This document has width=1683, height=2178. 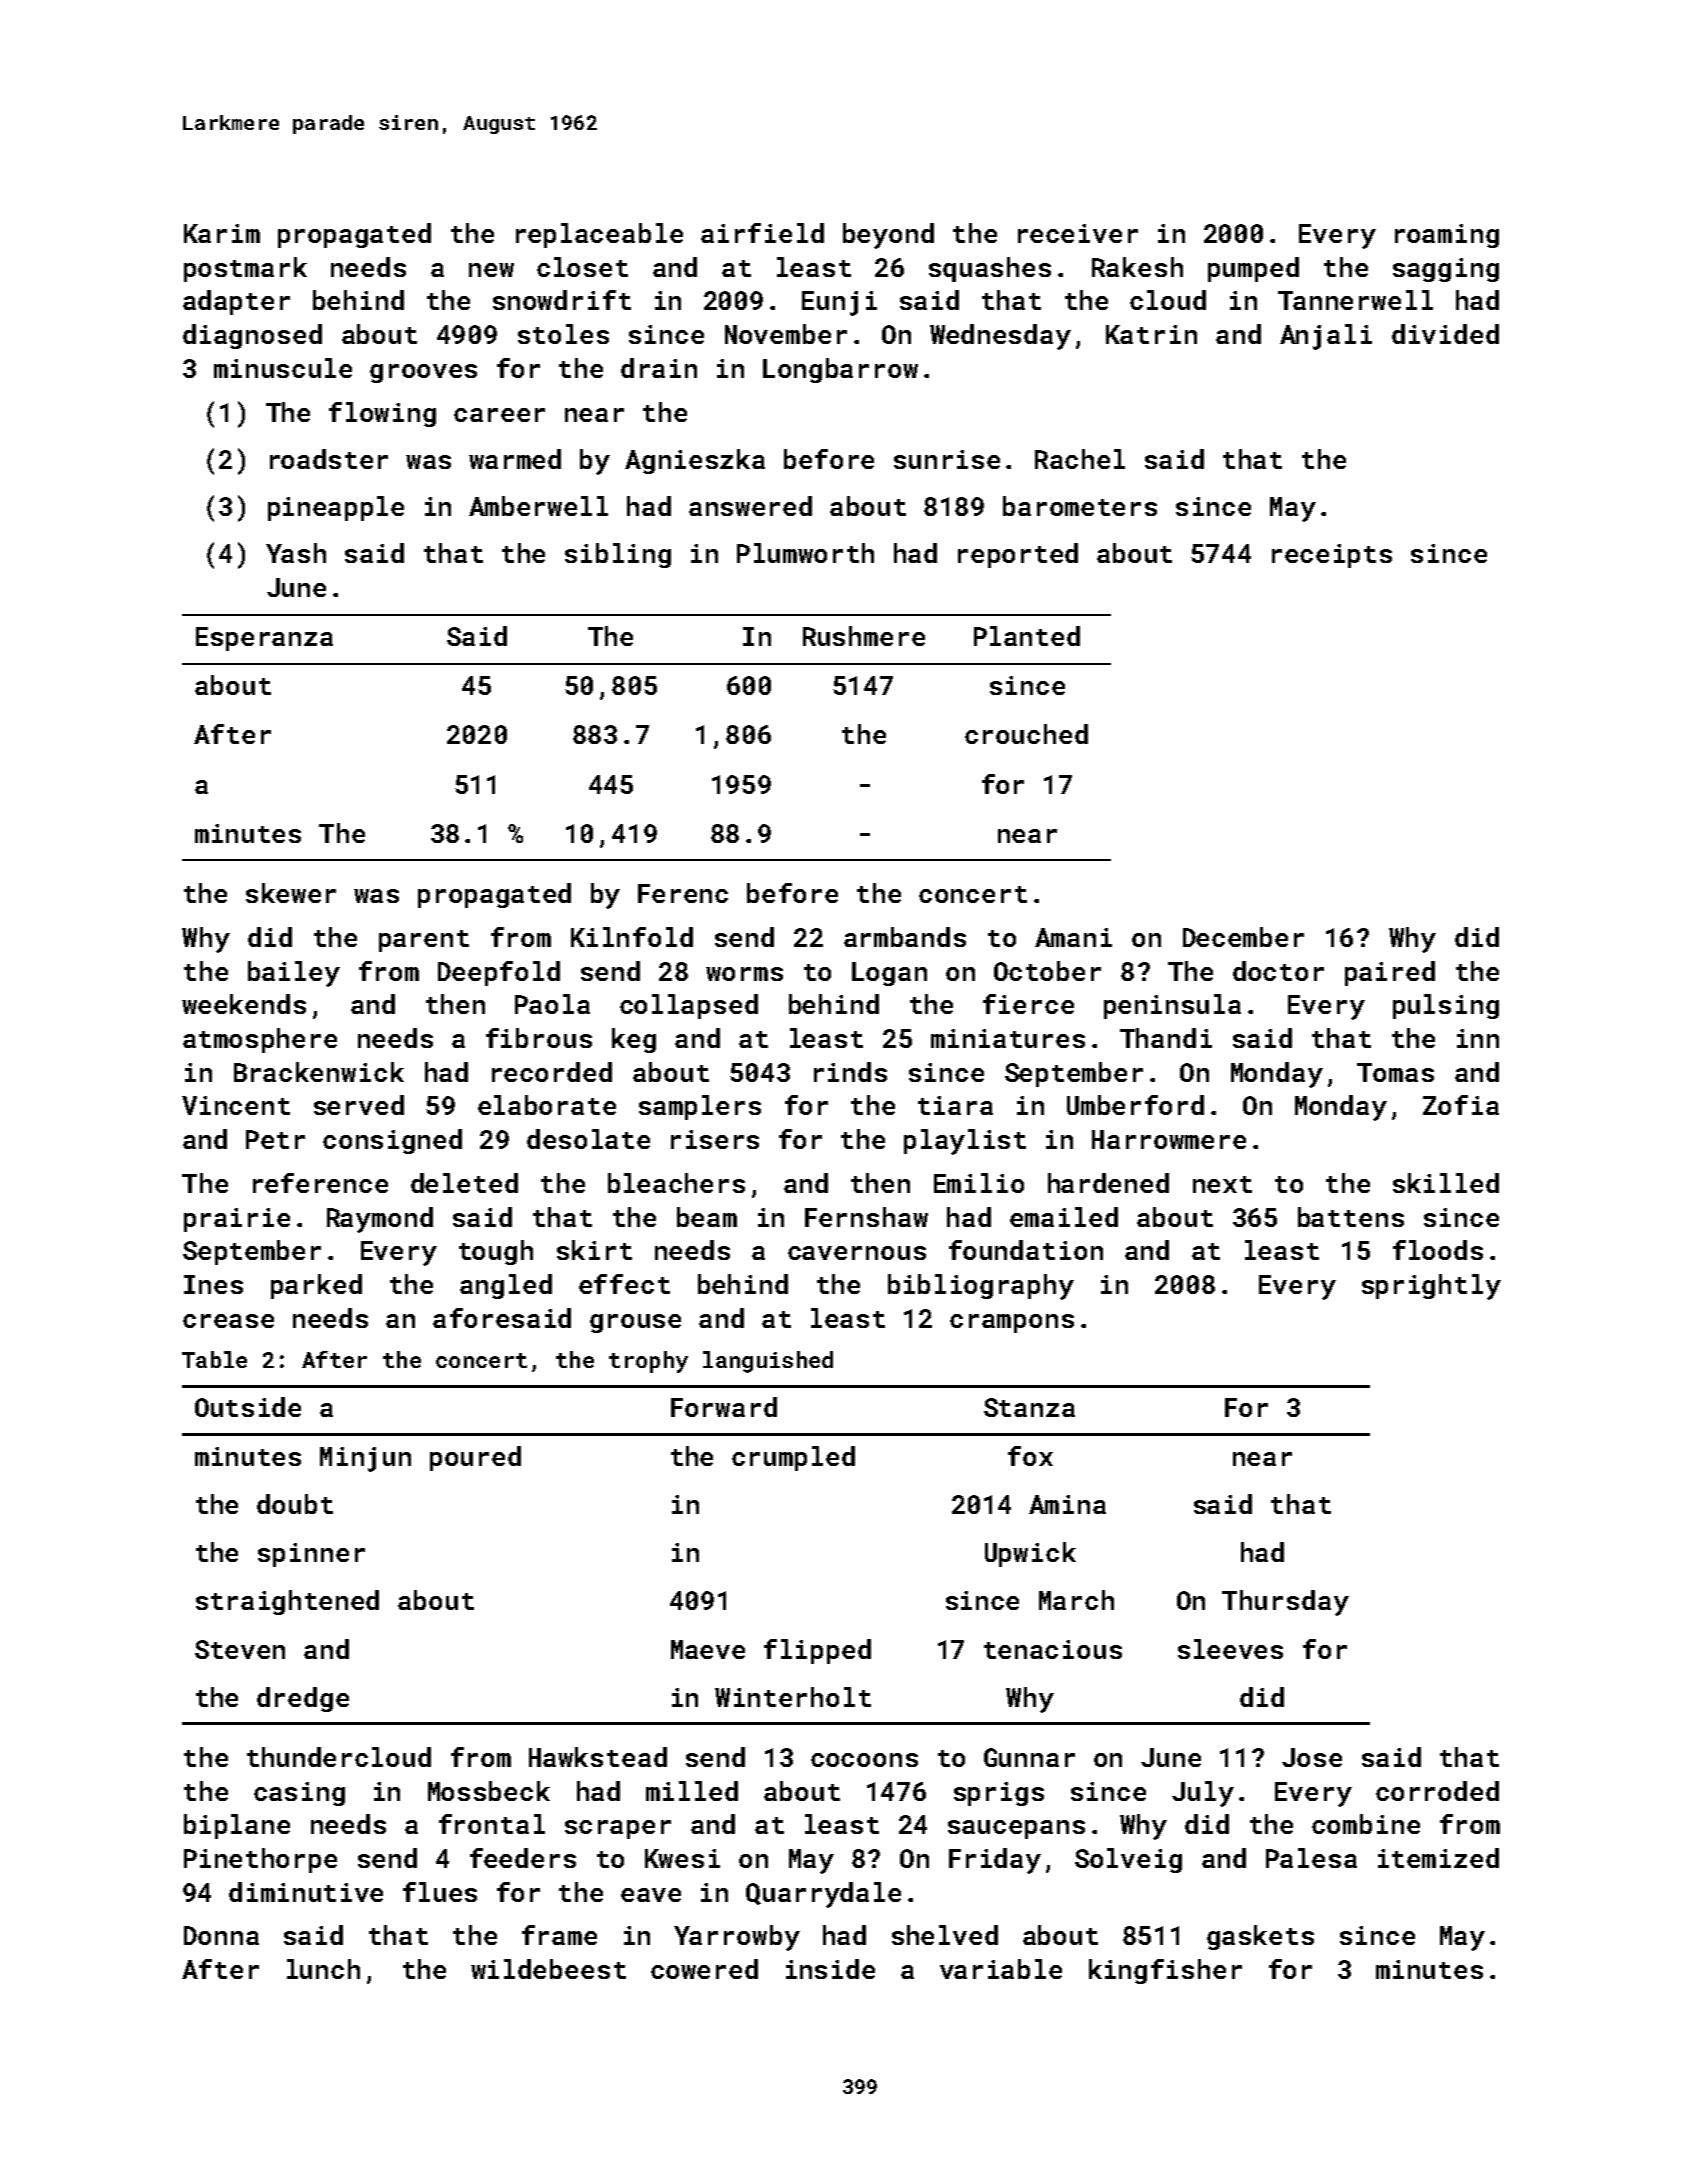 What do you see at coordinates (548, 1969) in the document?
I see `wildebeest` at bounding box center [548, 1969].
